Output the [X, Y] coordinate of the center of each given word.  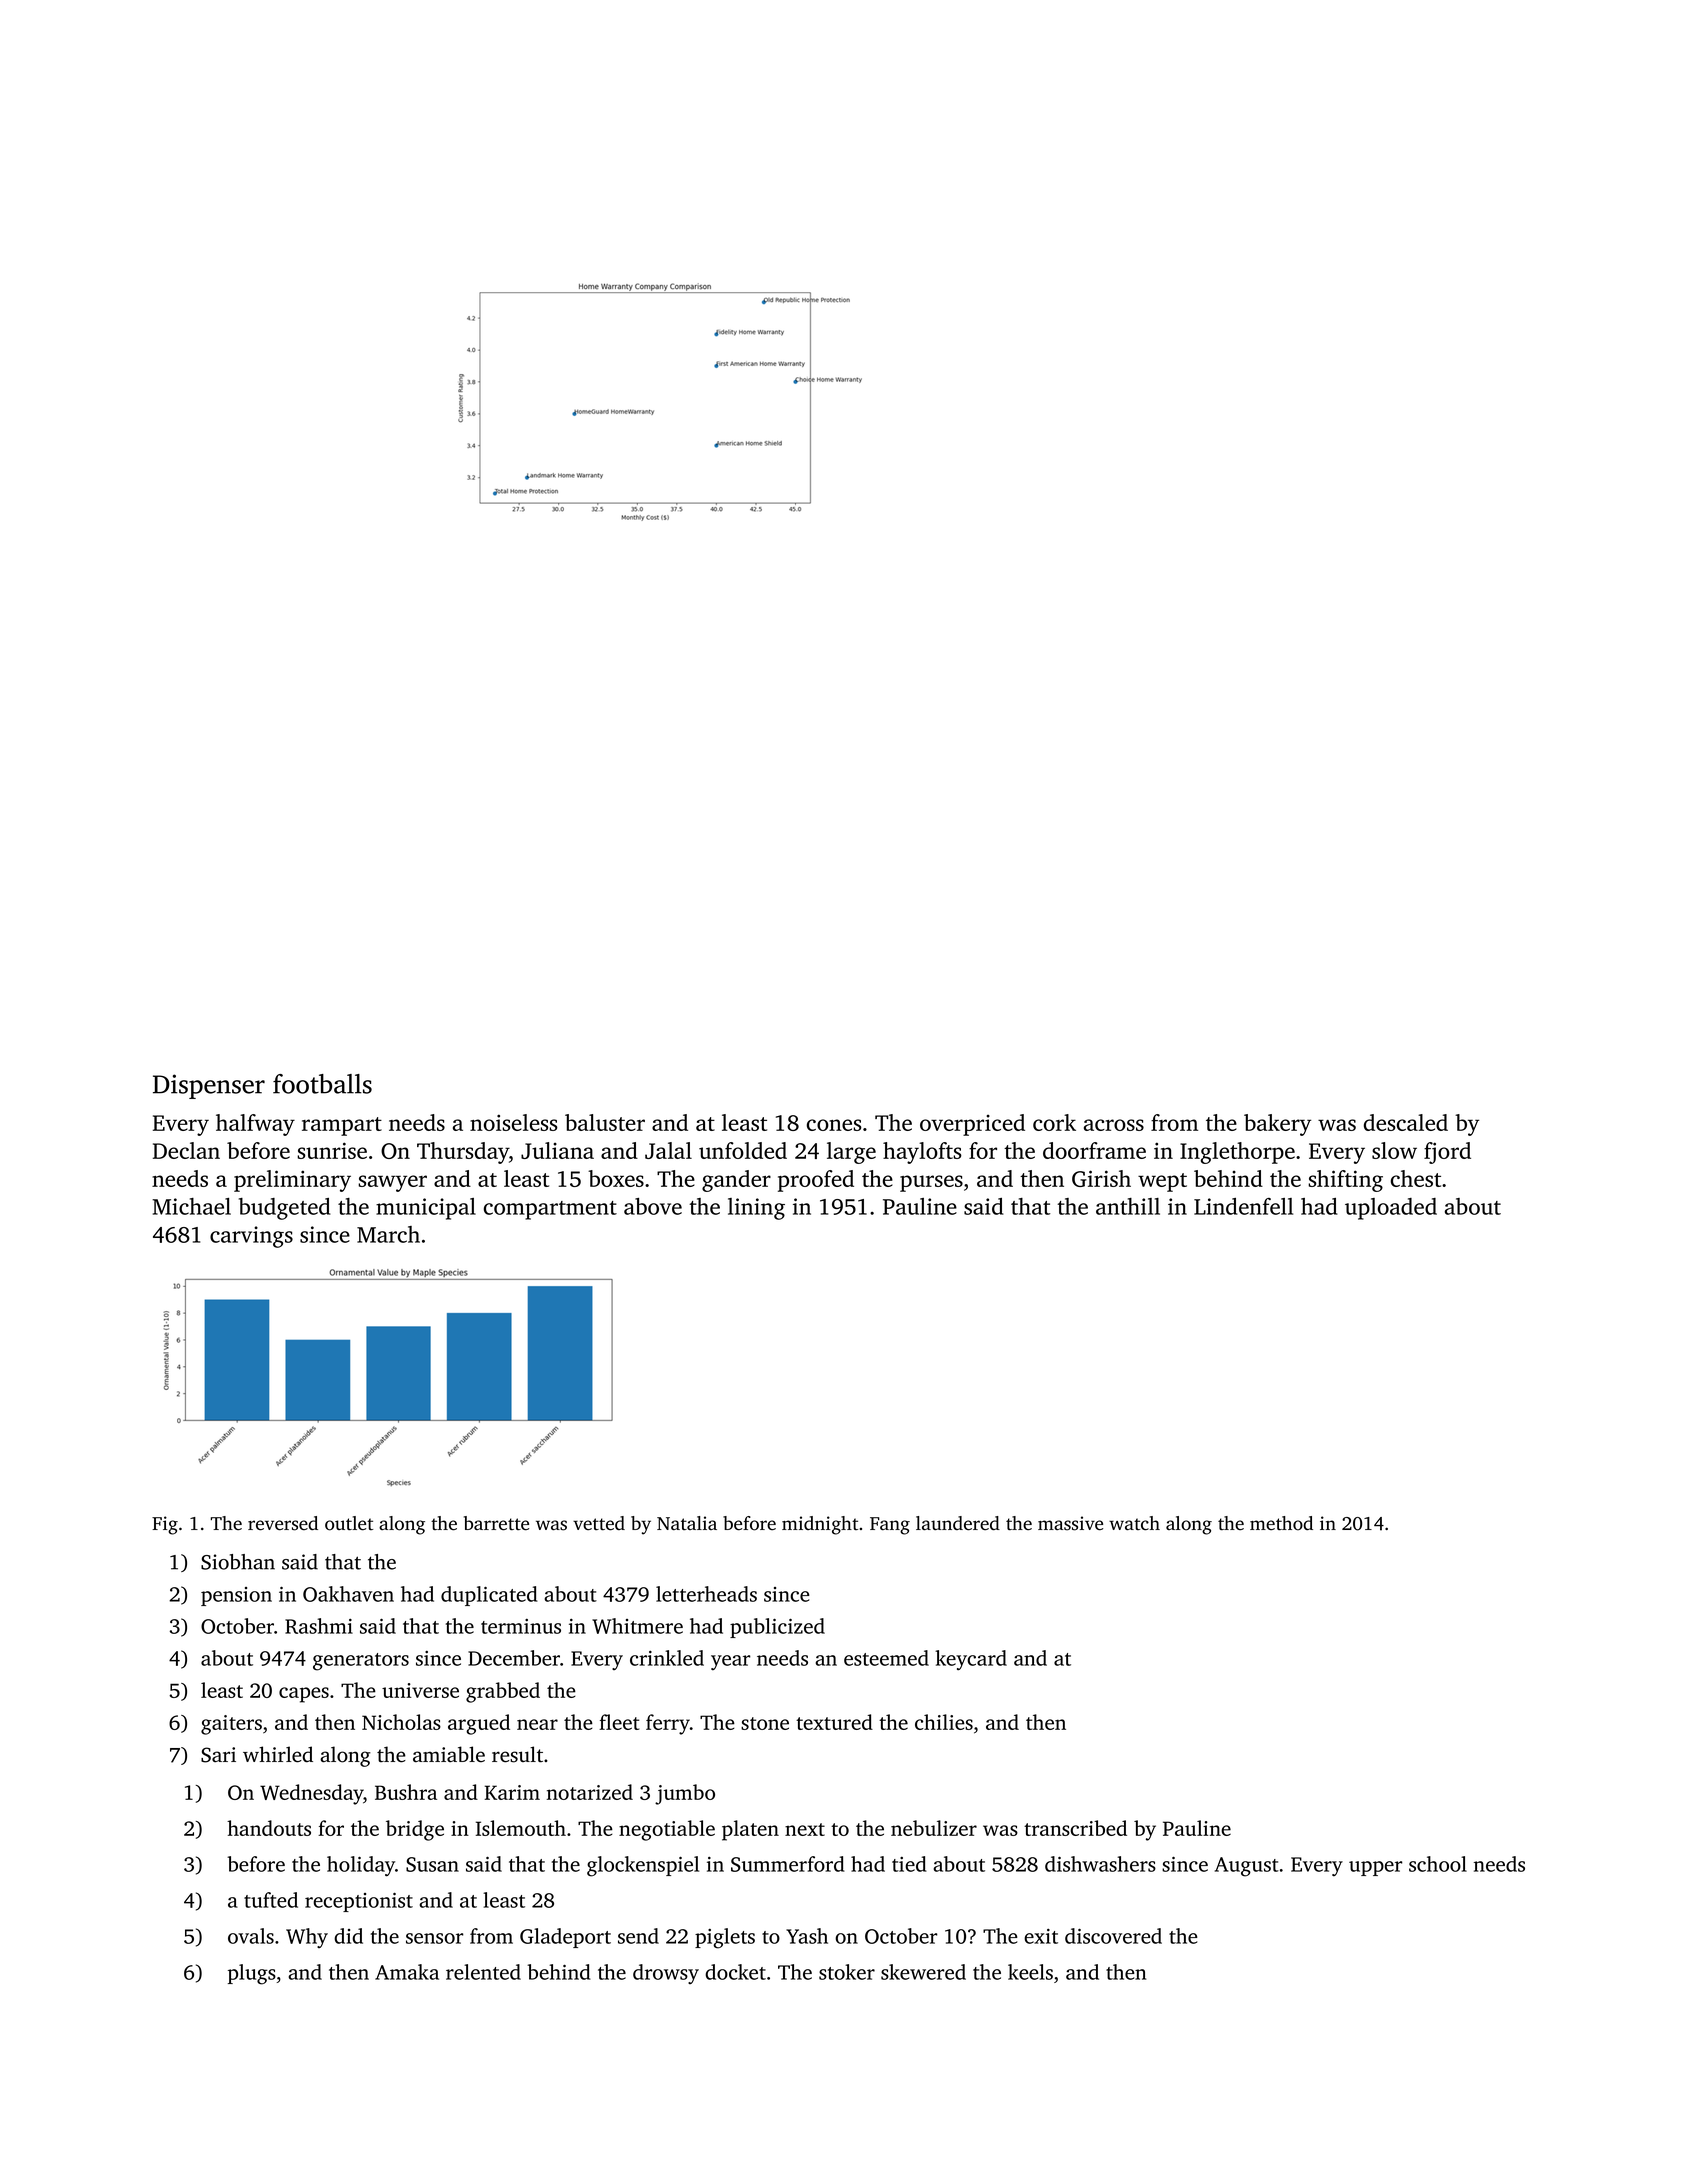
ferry [668, 1724]
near [537, 1724]
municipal [426, 1209]
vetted [599, 1523]
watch [1134, 1523]
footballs [322, 1084]
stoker [847, 1972]
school [1438, 1864]
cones [834, 1125]
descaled [1406, 1122]
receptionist [359, 1902]
